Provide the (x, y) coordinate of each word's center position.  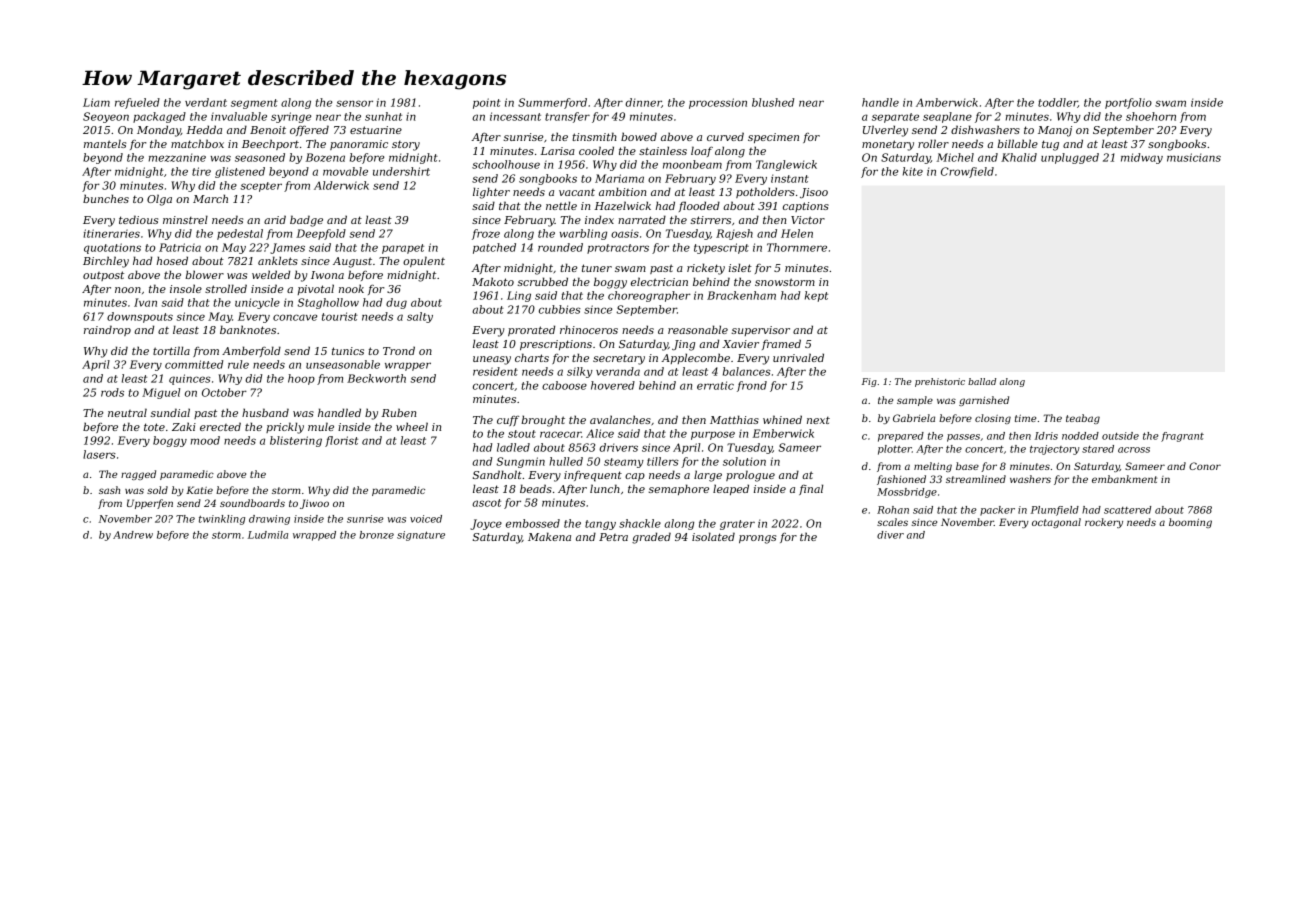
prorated (531, 330)
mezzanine (177, 157)
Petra (613, 537)
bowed (639, 136)
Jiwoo (314, 504)
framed (781, 344)
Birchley (106, 262)
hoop (301, 379)
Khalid (1019, 157)
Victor (808, 220)
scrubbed (542, 281)
